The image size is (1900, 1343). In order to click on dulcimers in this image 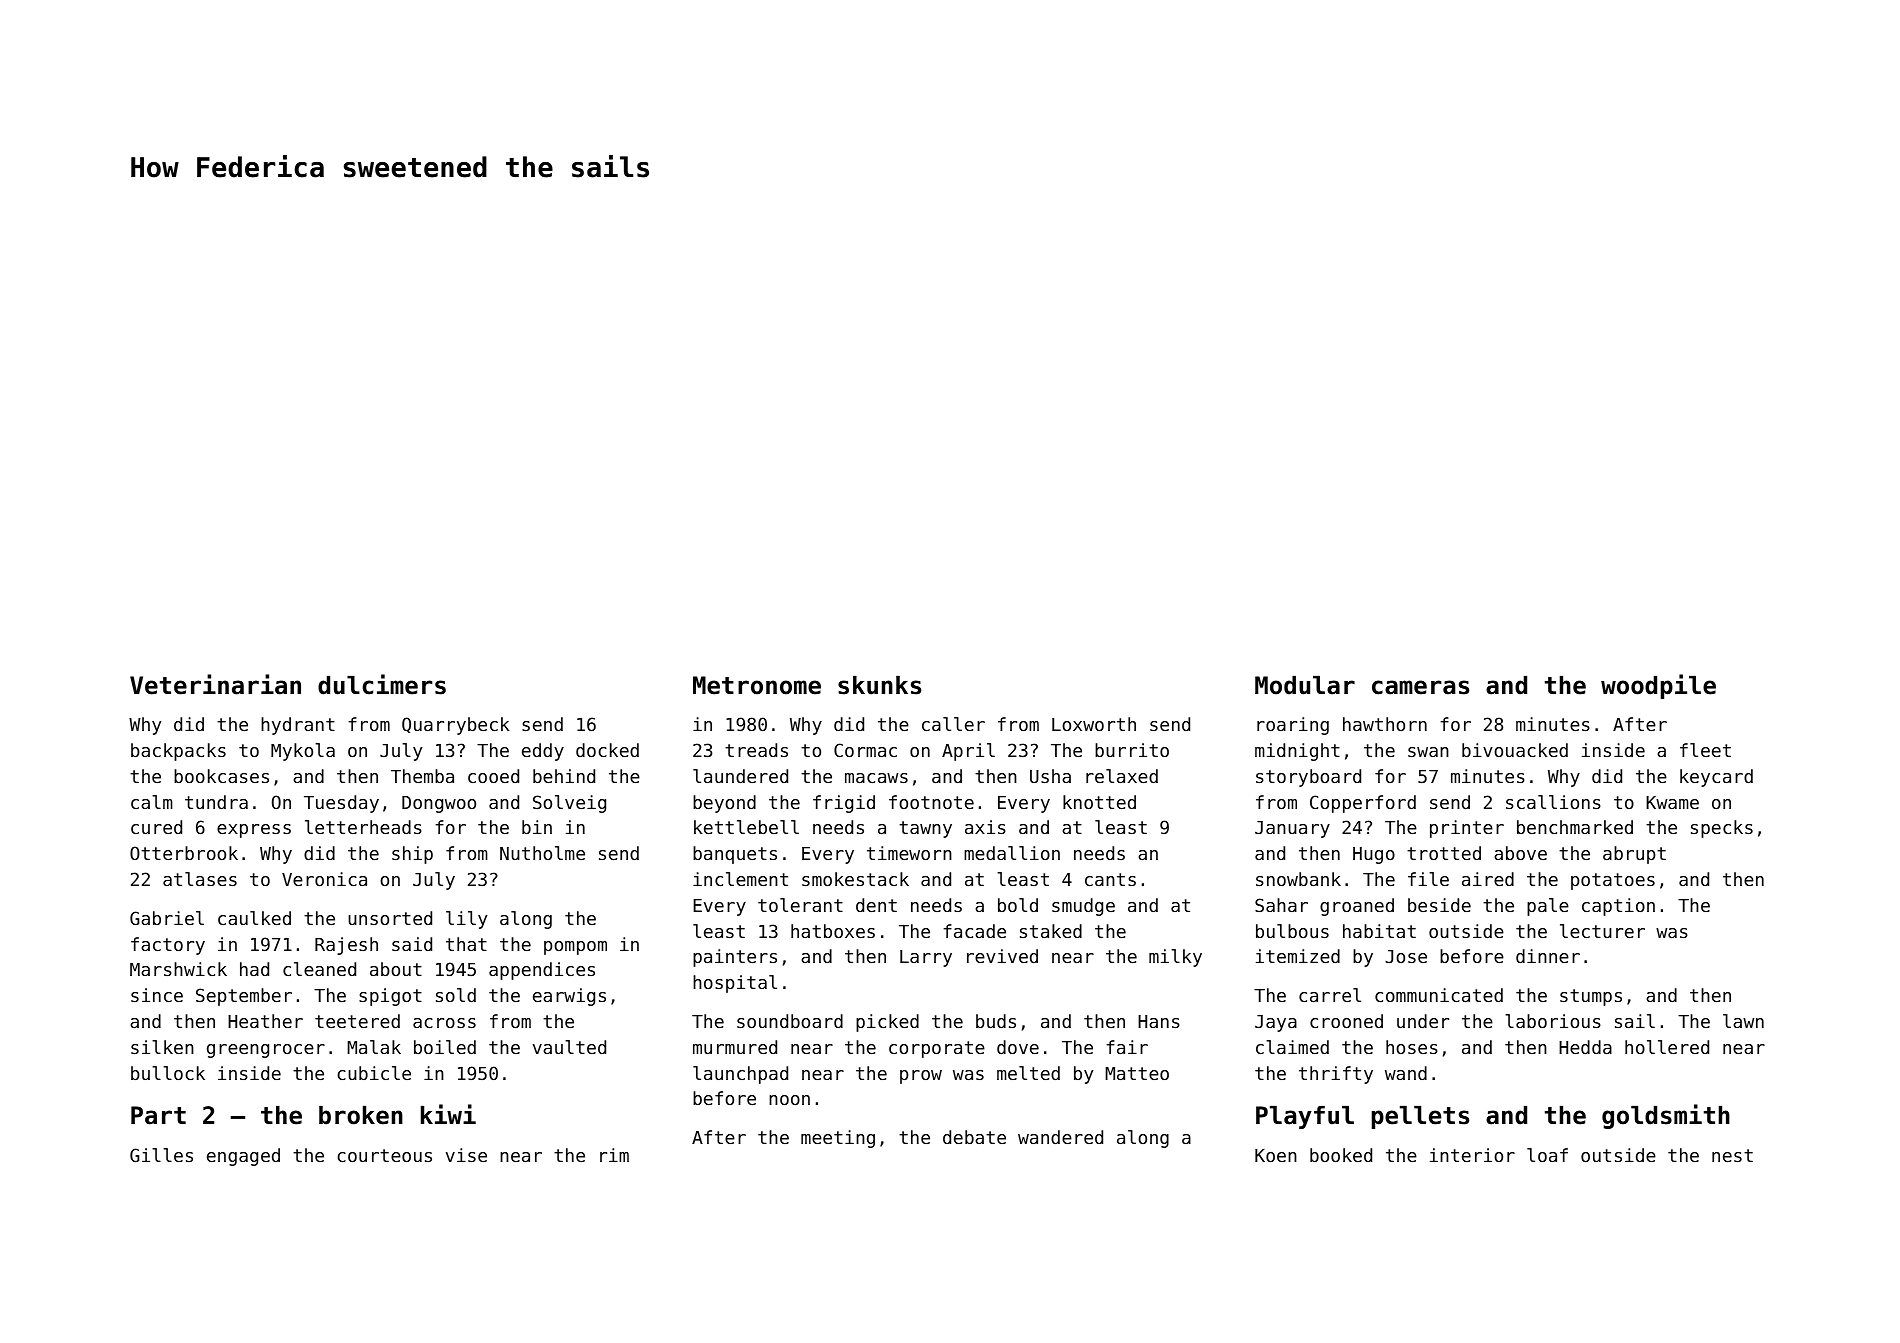, I will do `click(382, 684)`.
